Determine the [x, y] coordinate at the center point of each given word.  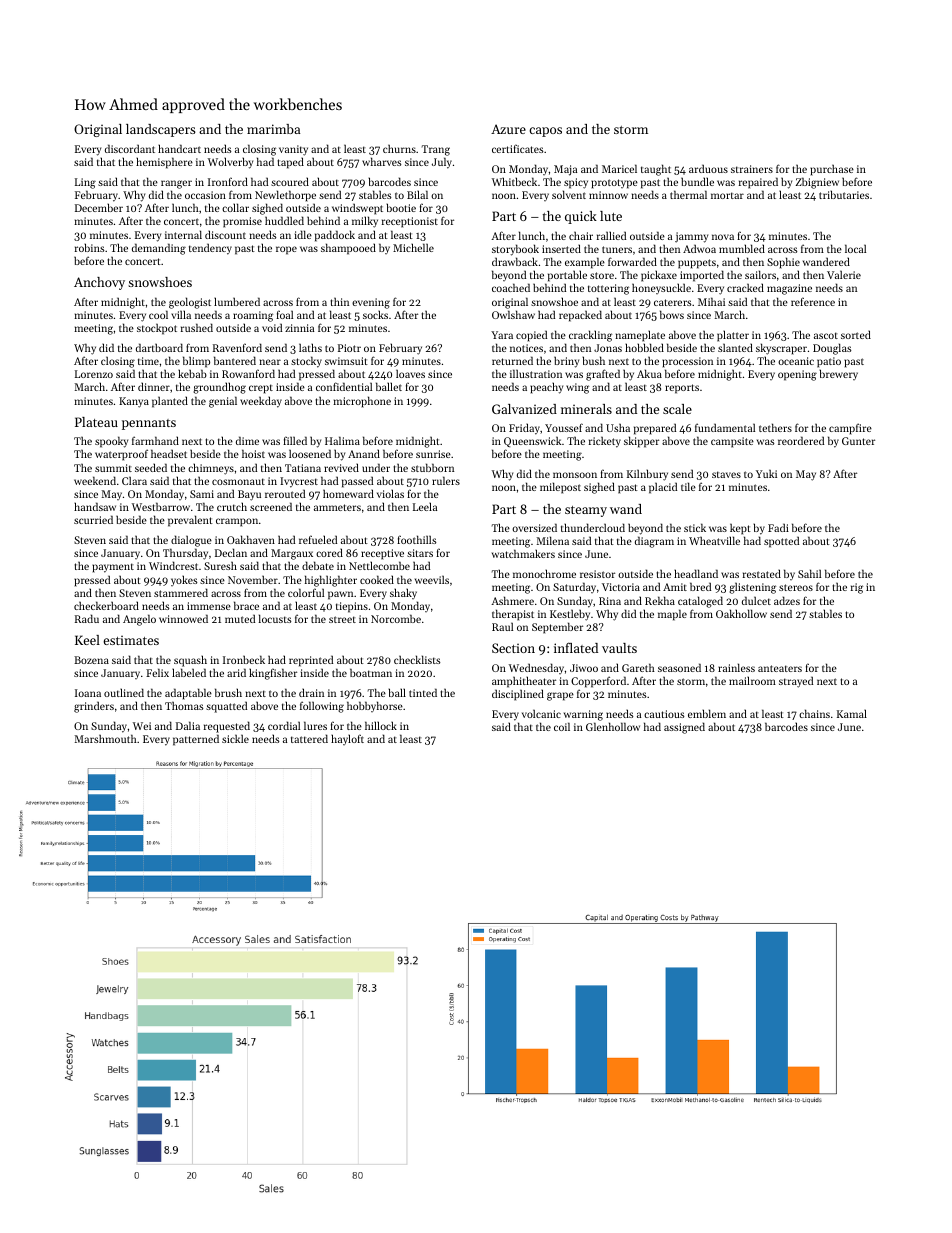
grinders [94, 707]
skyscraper [781, 349]
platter [733, 336]
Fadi [778, 527]
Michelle [413, 247]
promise [242, 222]
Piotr [349, 348]
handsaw [95, 506]
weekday [261, 402]
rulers [446, 480]
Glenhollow [613, 726]
